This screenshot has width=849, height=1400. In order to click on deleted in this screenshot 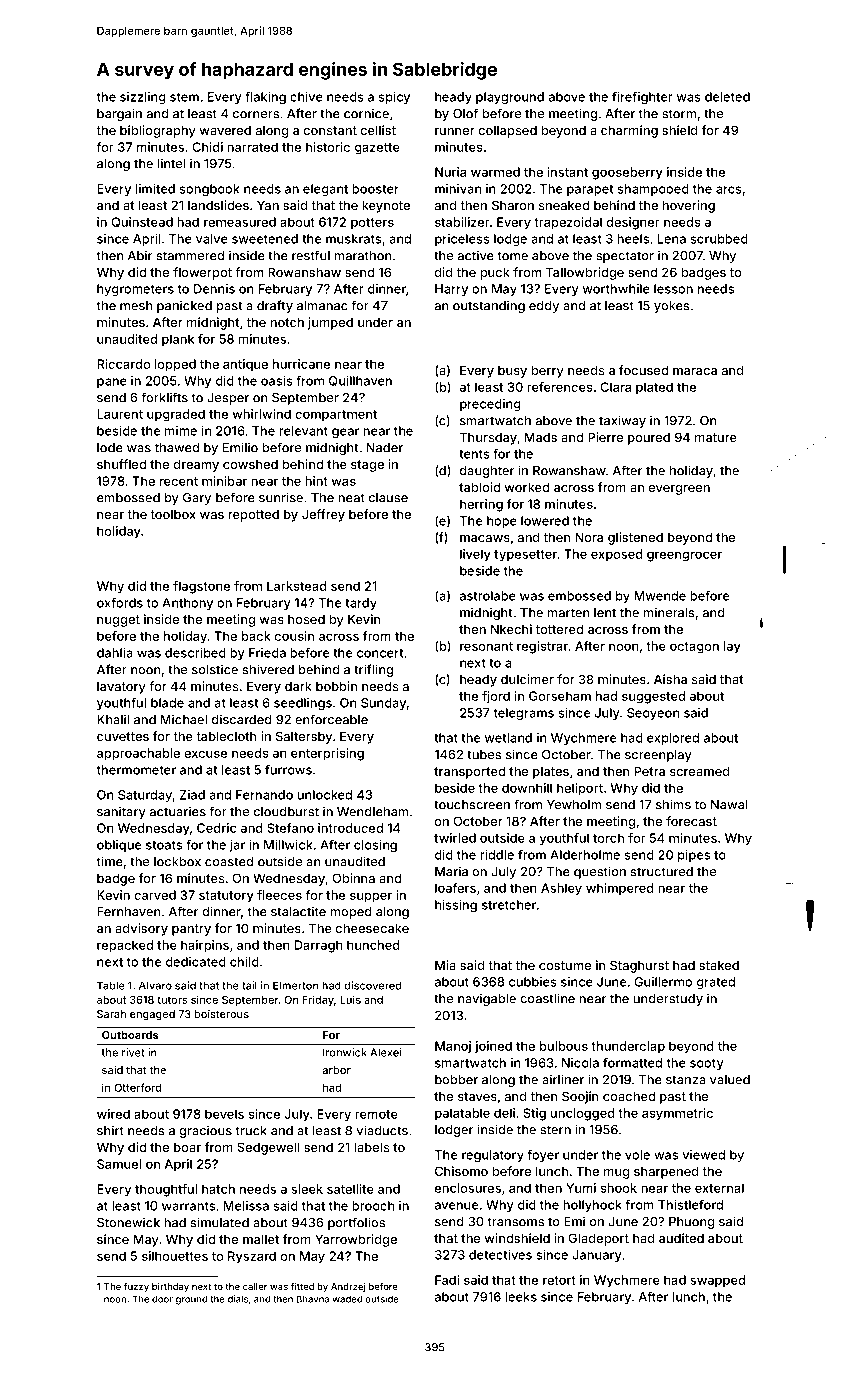, I will do `click(727, 97)`.
